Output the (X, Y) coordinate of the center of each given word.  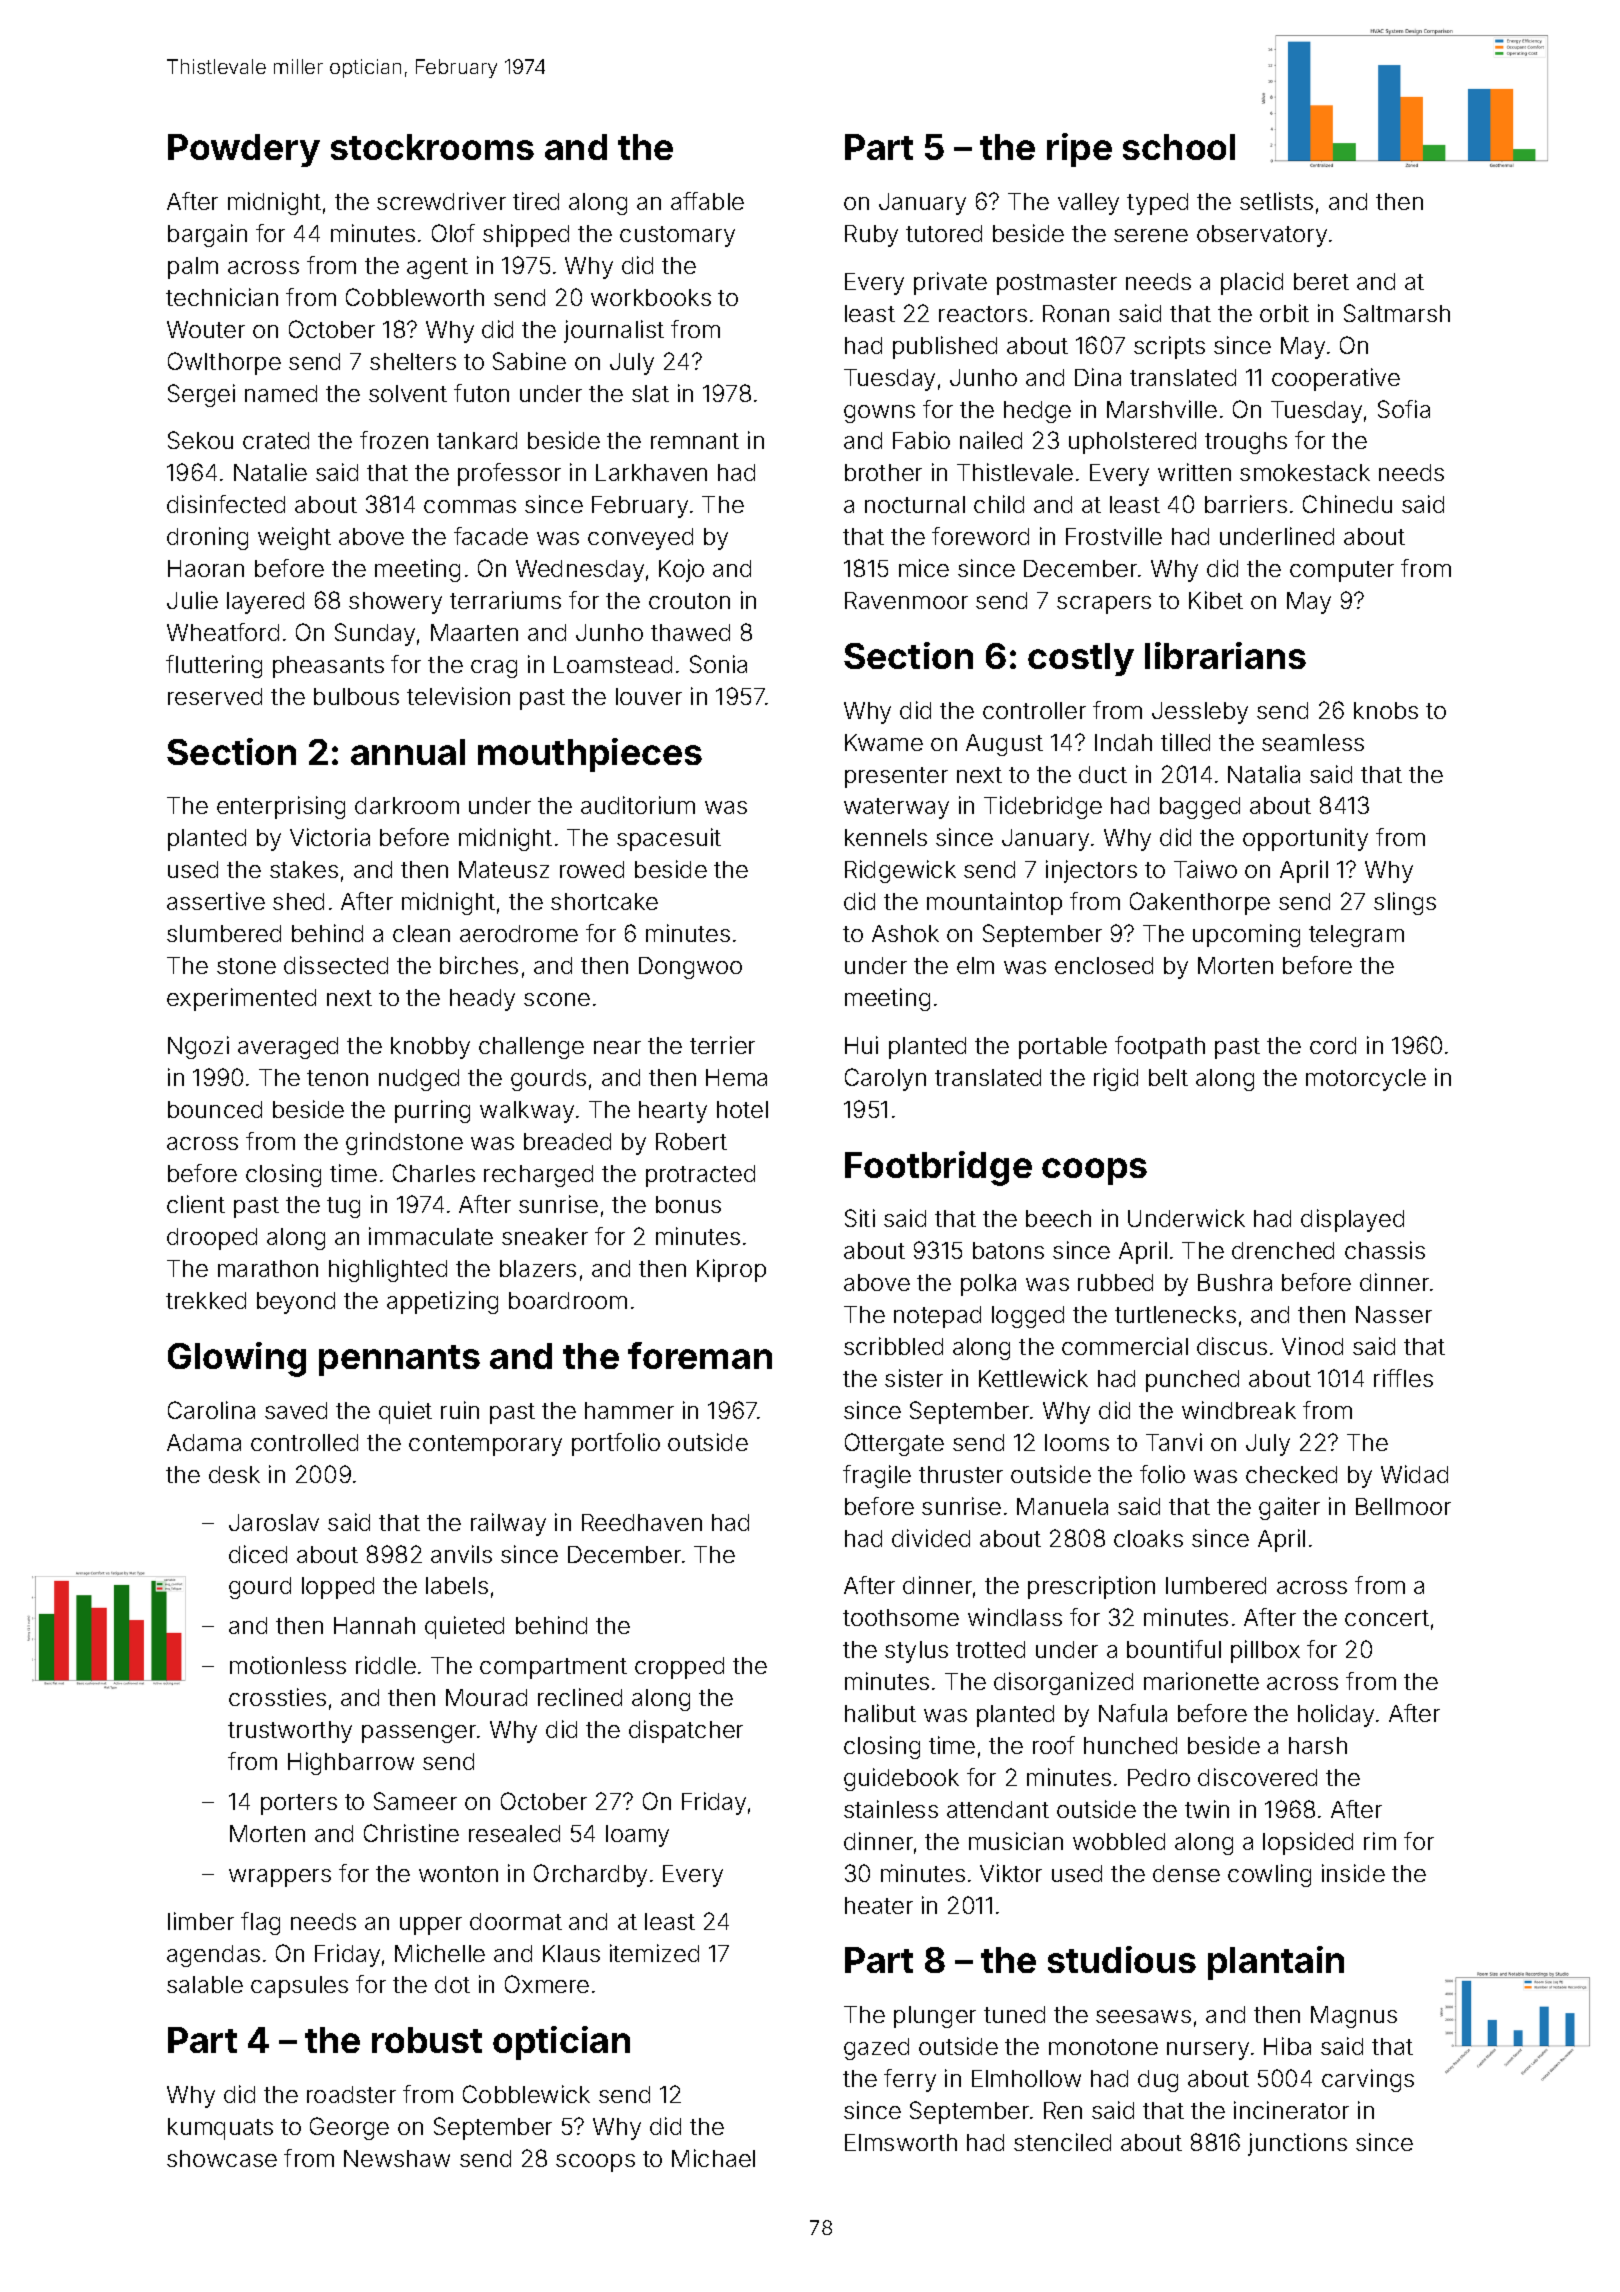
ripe (1079, 150)
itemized (654, 1953)
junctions (1297, 2144)
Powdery (244, 150)
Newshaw (397, 2158)
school (1179, 147)
